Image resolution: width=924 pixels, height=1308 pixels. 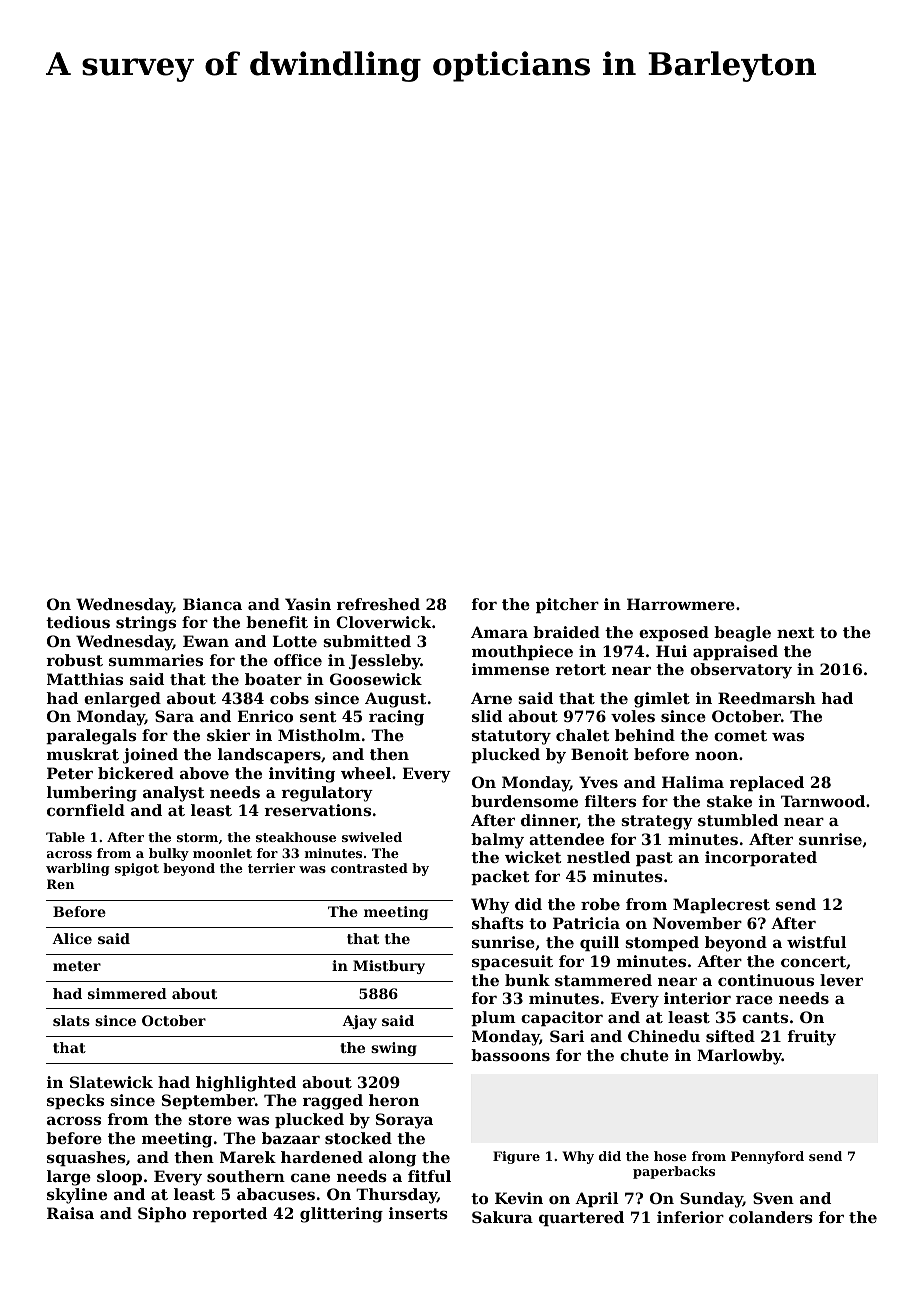 What do you see at coordinates (795, 632) in the screenshot?
I see `next` at bounding box center [795, 632].
